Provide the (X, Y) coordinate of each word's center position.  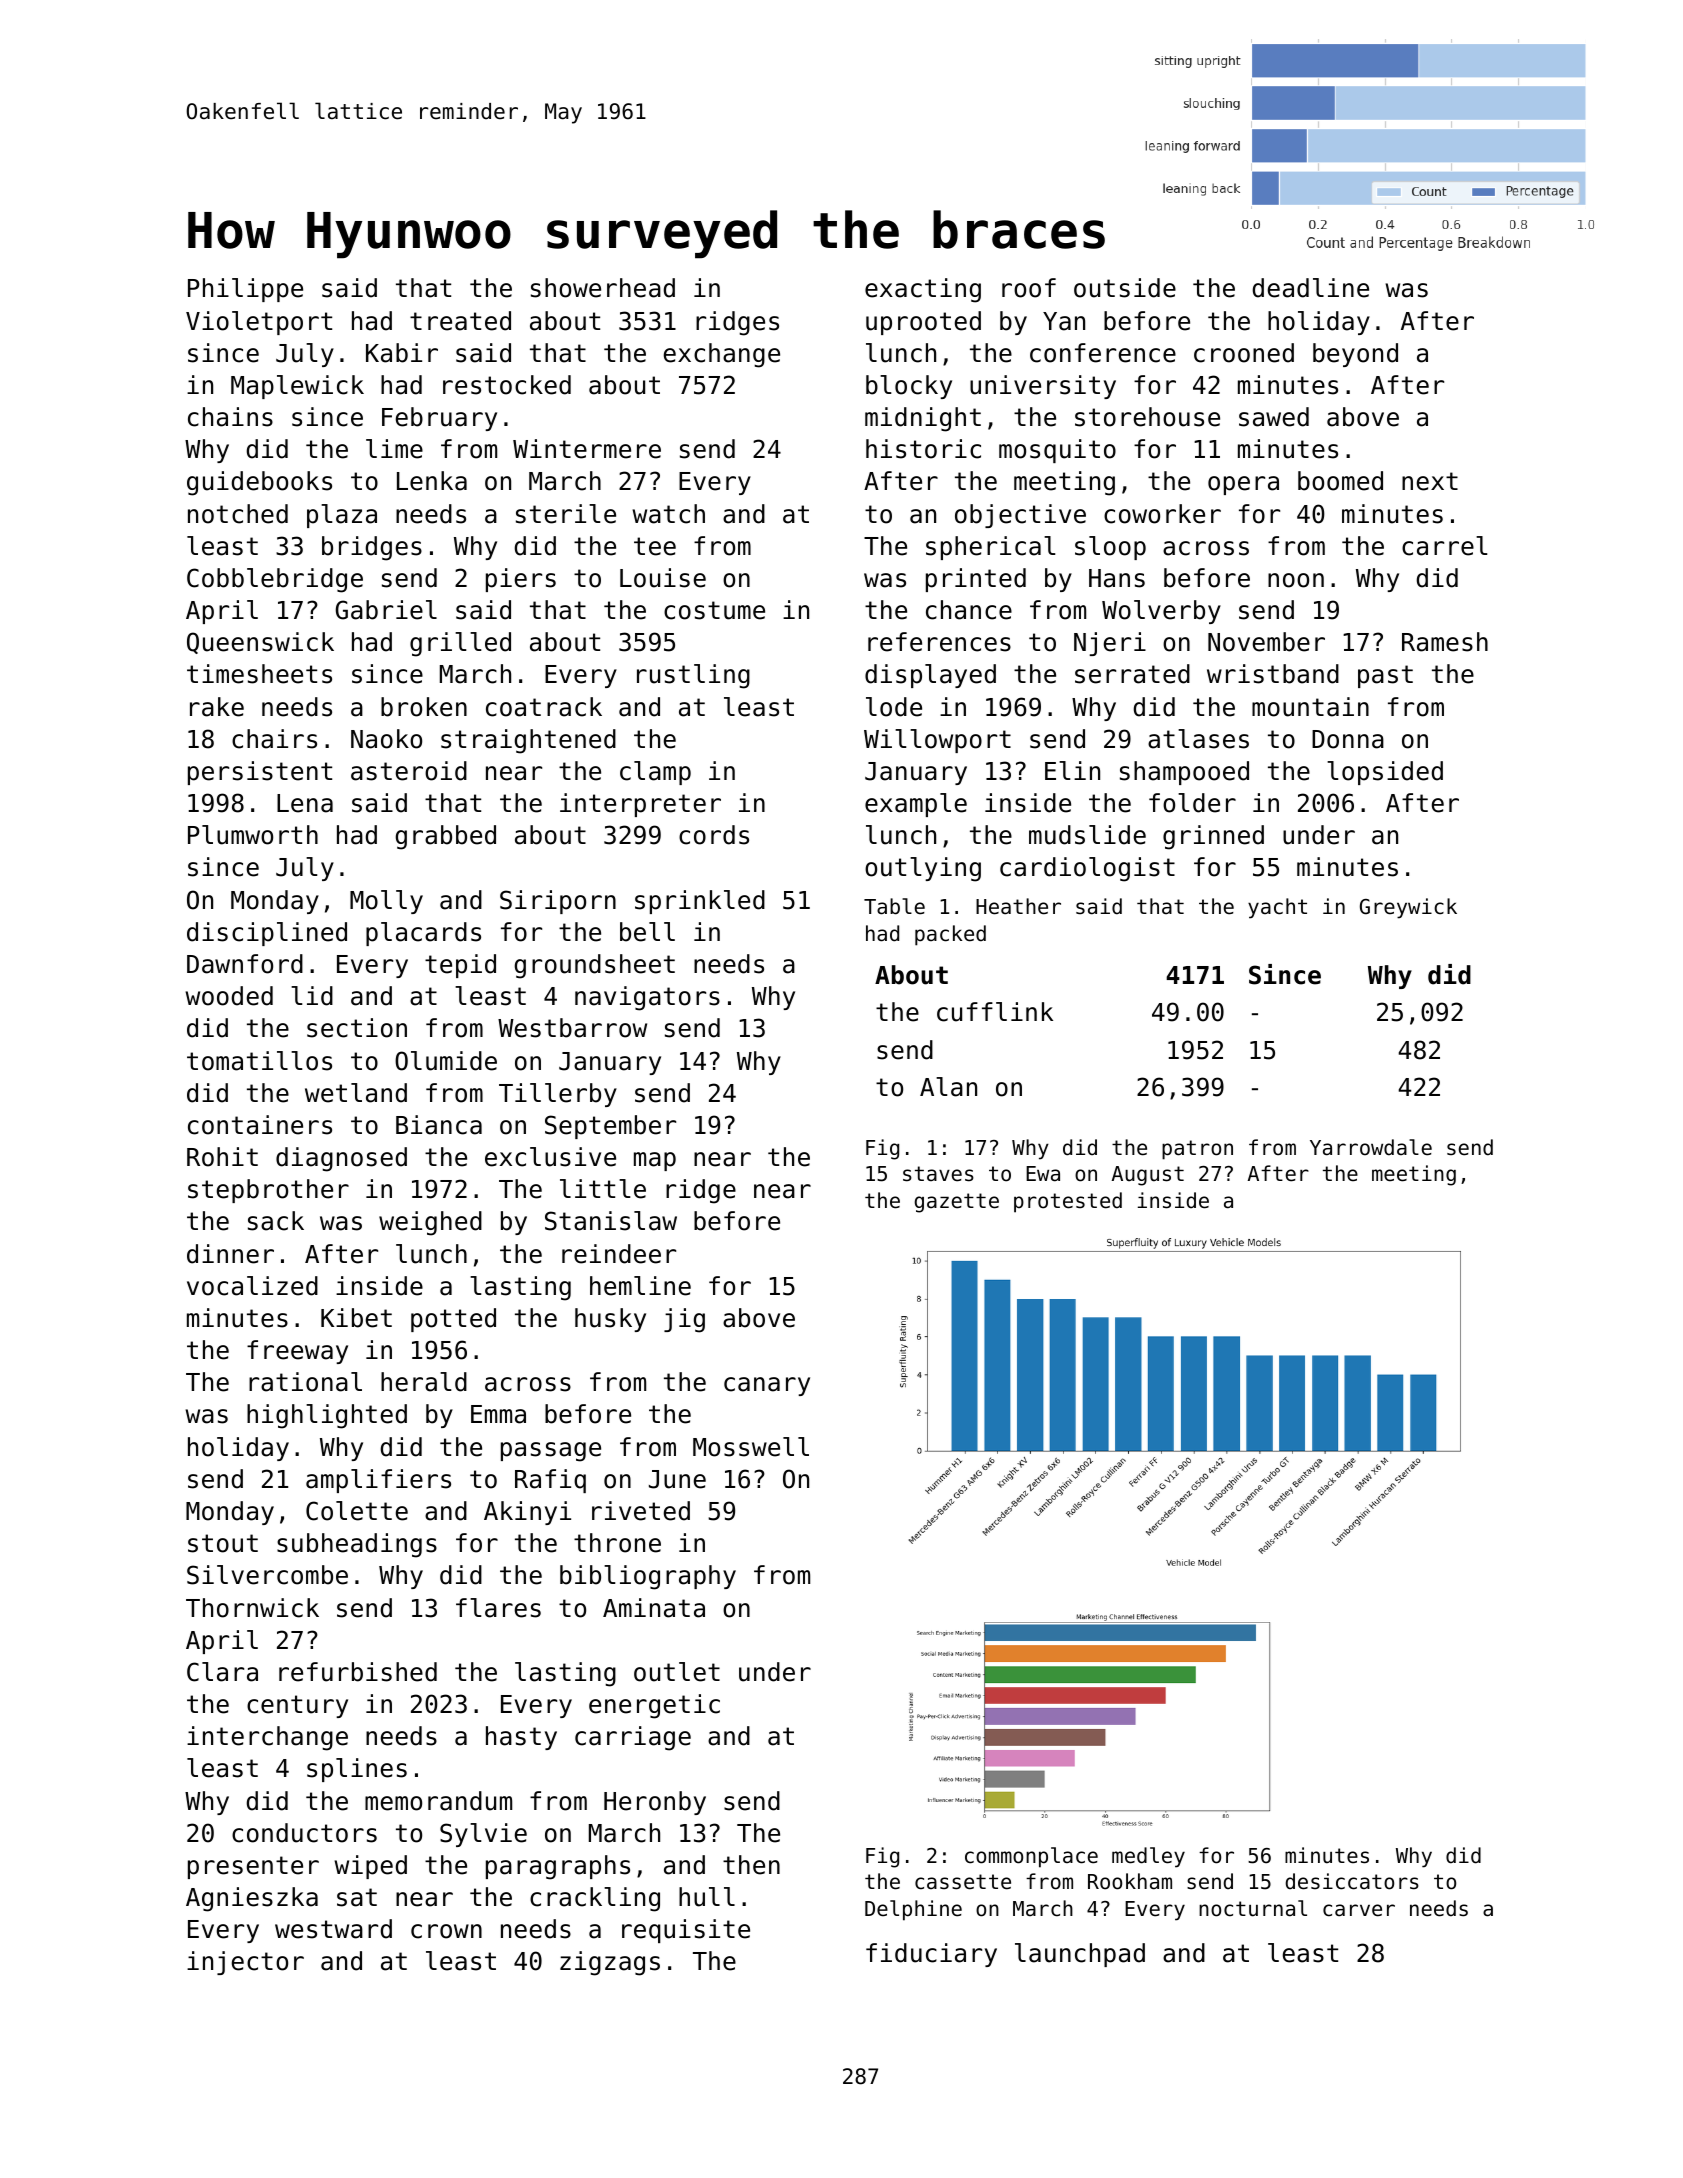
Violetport (259, 323)
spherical (991, 548)
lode (894, 707)
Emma (498, 1414)
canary (767, 1386)
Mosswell (751, 1447)
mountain (1310, 707)
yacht (1277, 908)
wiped (370, 1867)
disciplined (267, 934)
